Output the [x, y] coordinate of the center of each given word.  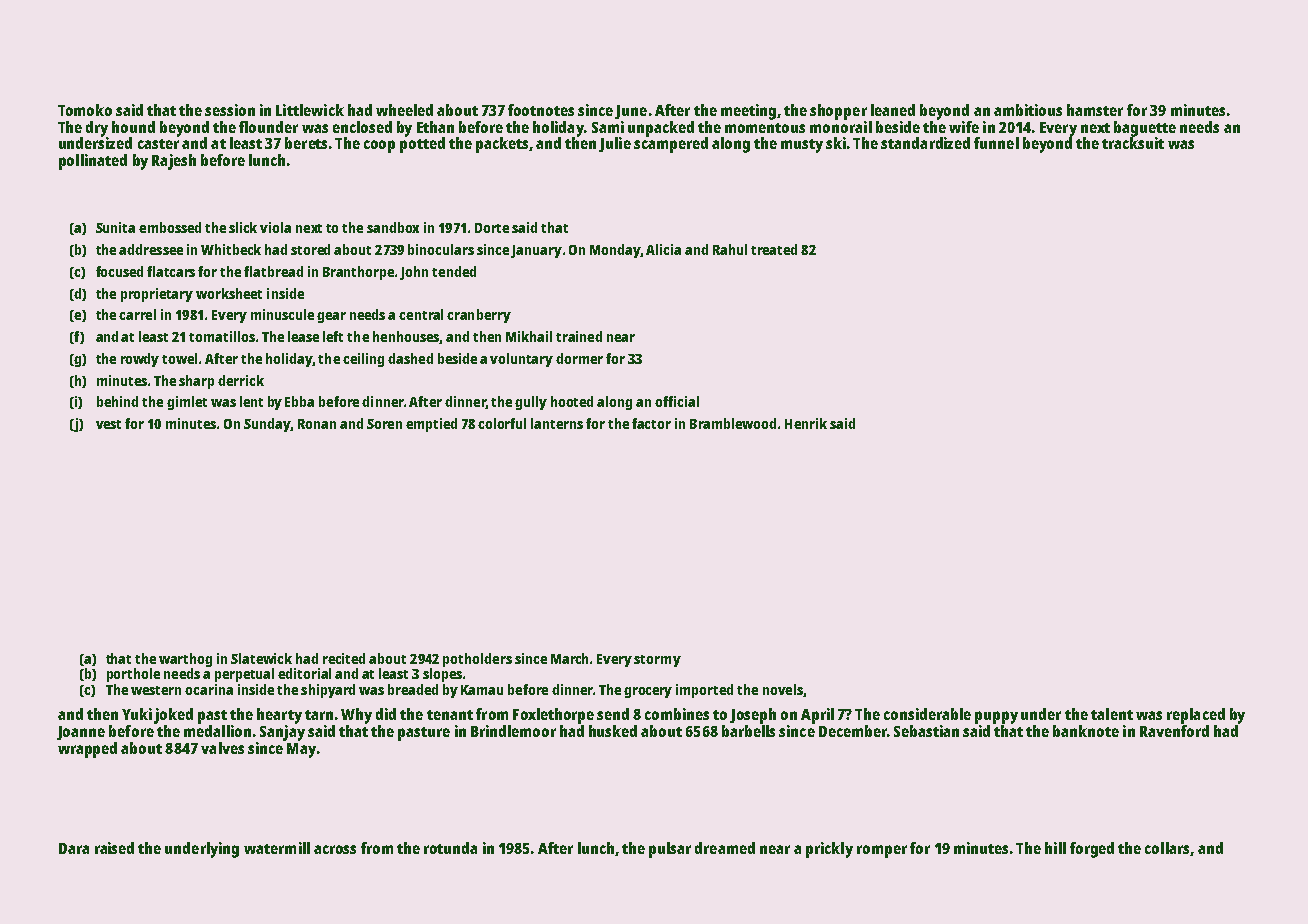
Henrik [806, 423]
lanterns [557, 423]
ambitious [1028, 110]
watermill [277, 848]
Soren [384, 424]
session [230, 110]
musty [802, 146]
